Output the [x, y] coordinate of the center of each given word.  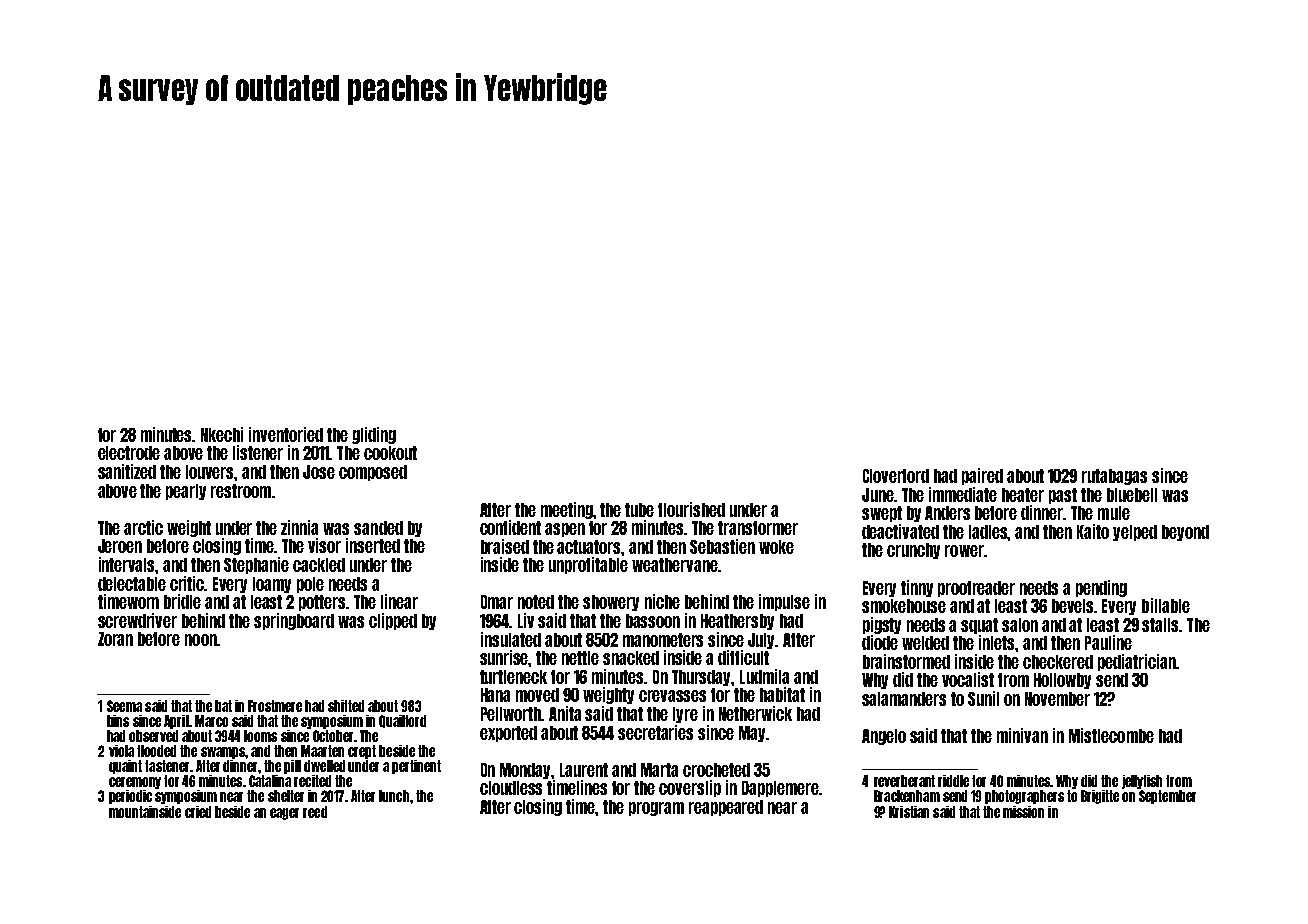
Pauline [1108, 642]
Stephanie [256, 565]
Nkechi [222, 434]
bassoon [653, 621]
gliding [374, 435]
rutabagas [1114, 477]
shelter [286, 796]
